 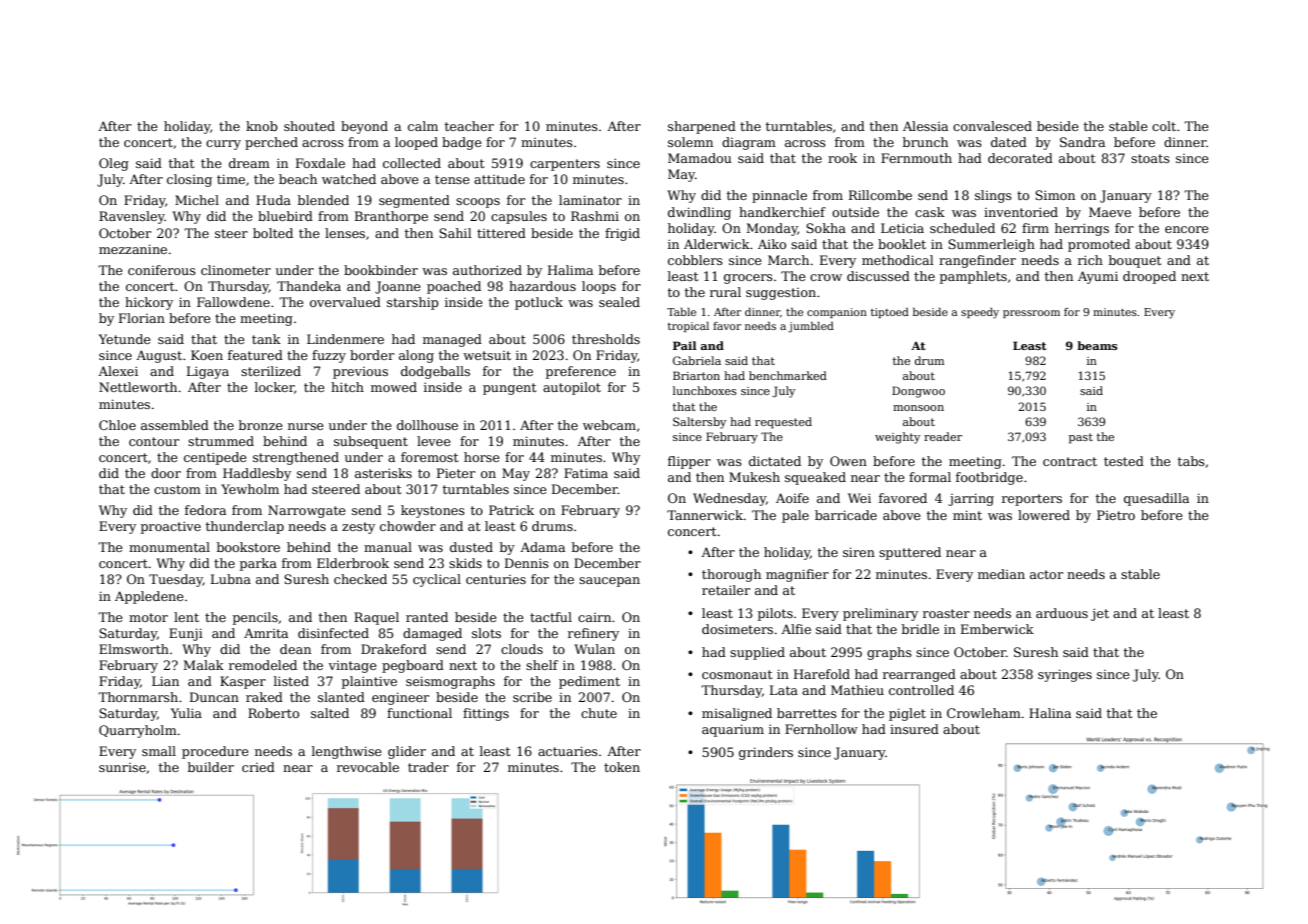 What do you see at coordinates (702, 127) in the screenshot?
I see `sharpened` at bounding box center [702, 127].
